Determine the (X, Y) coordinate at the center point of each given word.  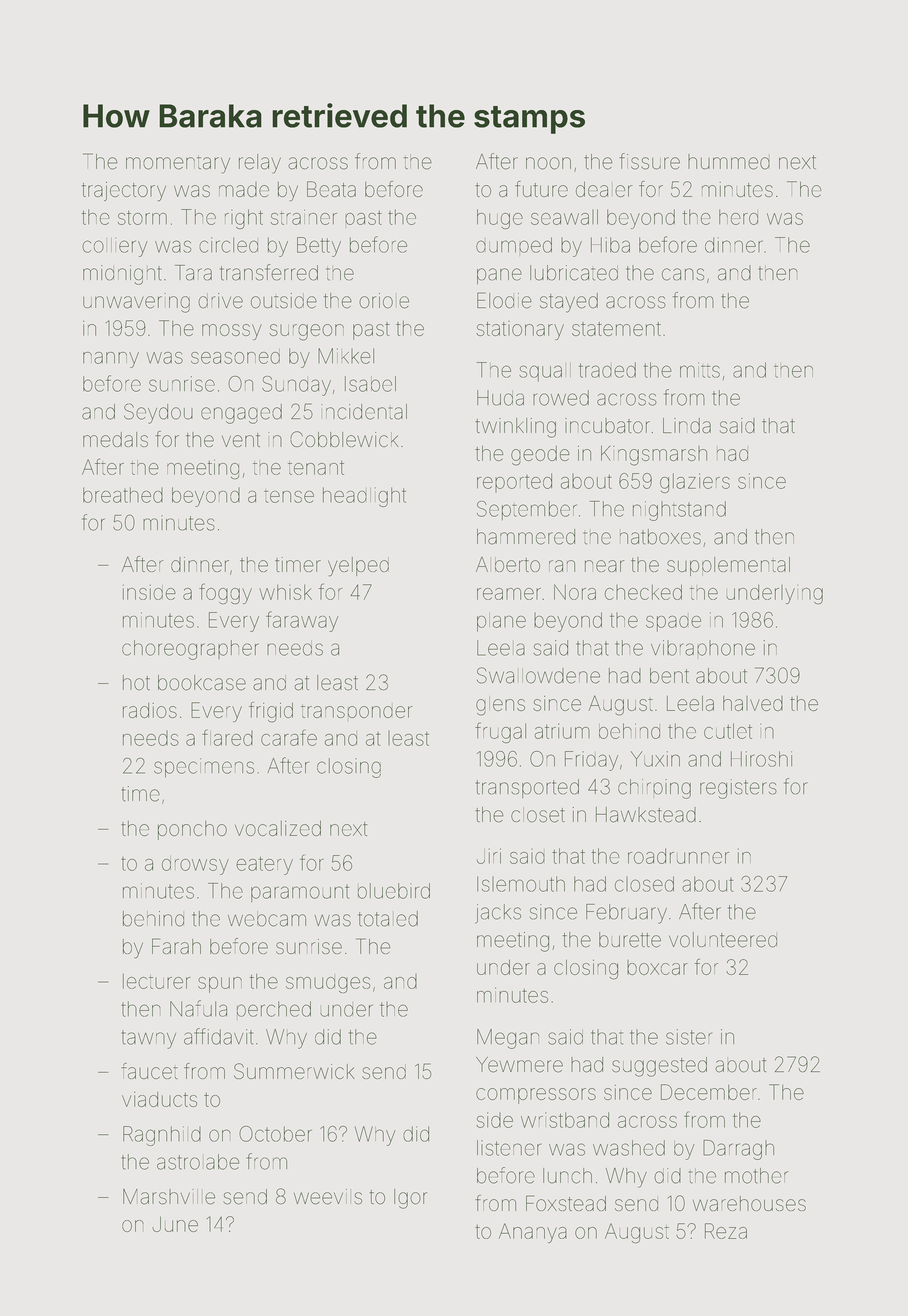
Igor (410, 1199)
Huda (500, 398)
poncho (192, 830)
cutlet (728, 731)
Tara (193, 273)
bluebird (394, 891)
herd (738, 217)
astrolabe (198, 1162)
